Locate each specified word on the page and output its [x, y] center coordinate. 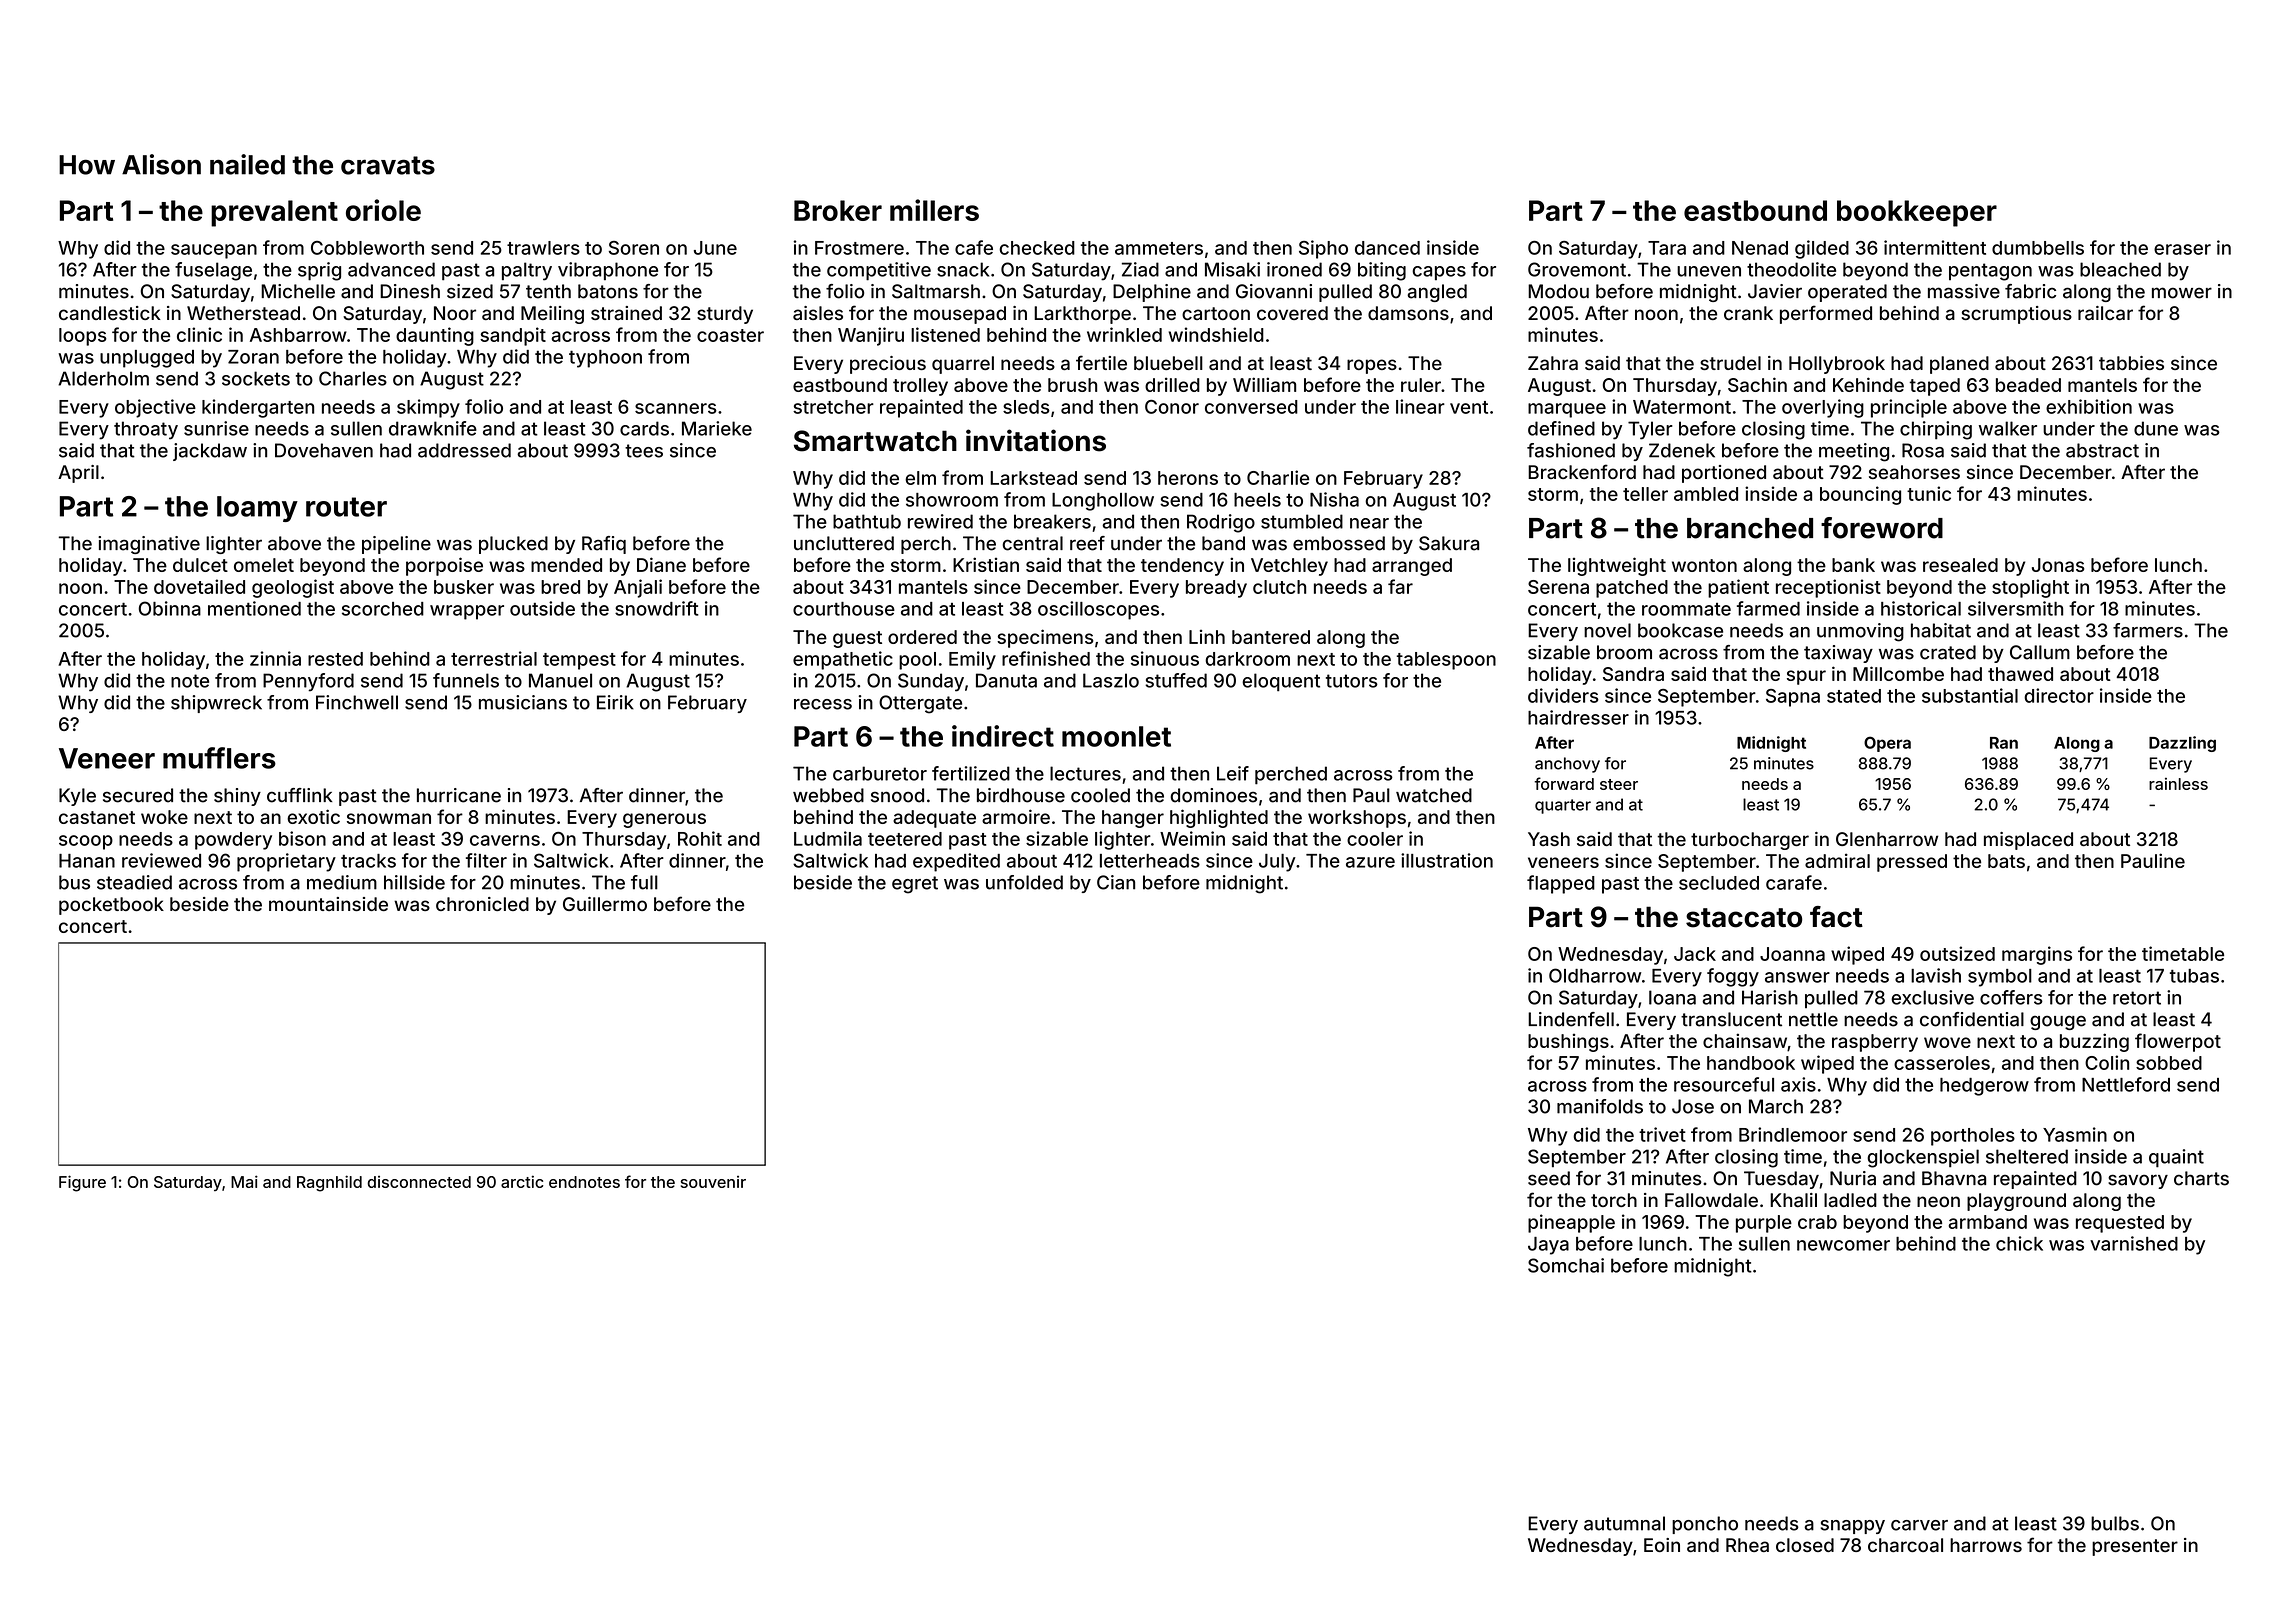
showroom [952, 500]
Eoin [1662, 1545]
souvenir [713, 1182]
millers [934, 210]
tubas [2194, 976]
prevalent [274, 213]
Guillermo [605, 904]
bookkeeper [1917, 213]
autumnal [1624, 1523]
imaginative [149, 545]
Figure [82, 1183]
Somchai [1566, 1265]
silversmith [2015, 608]
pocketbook [111, 906]
